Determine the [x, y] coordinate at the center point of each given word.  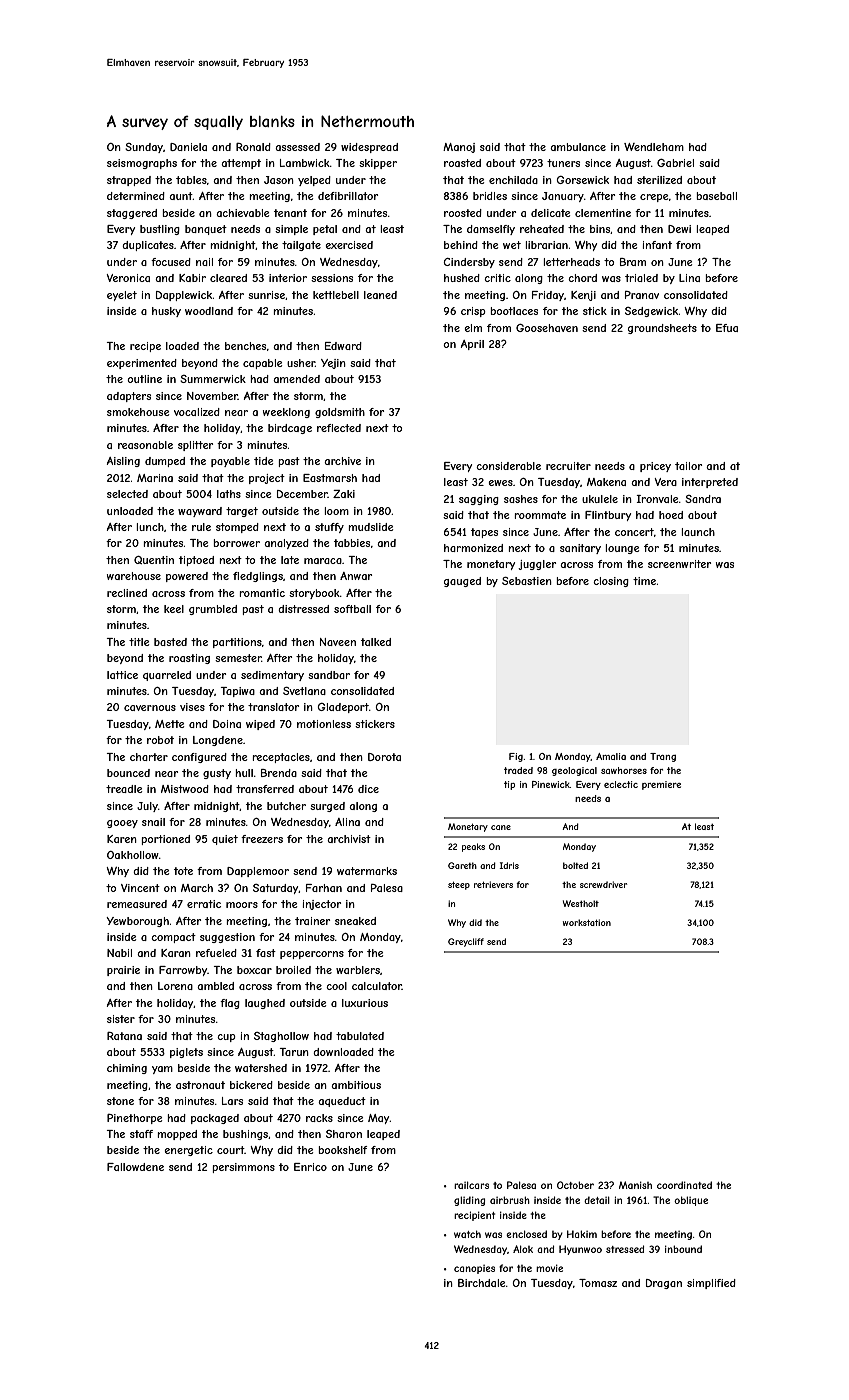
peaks [473, 847]
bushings [245, 1135]
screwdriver [603, 884]
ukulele [600, 499]
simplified [711, 1284]
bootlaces [514, 311]
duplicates [148, 246]
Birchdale [481, 1283]
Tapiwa [237, 692]
